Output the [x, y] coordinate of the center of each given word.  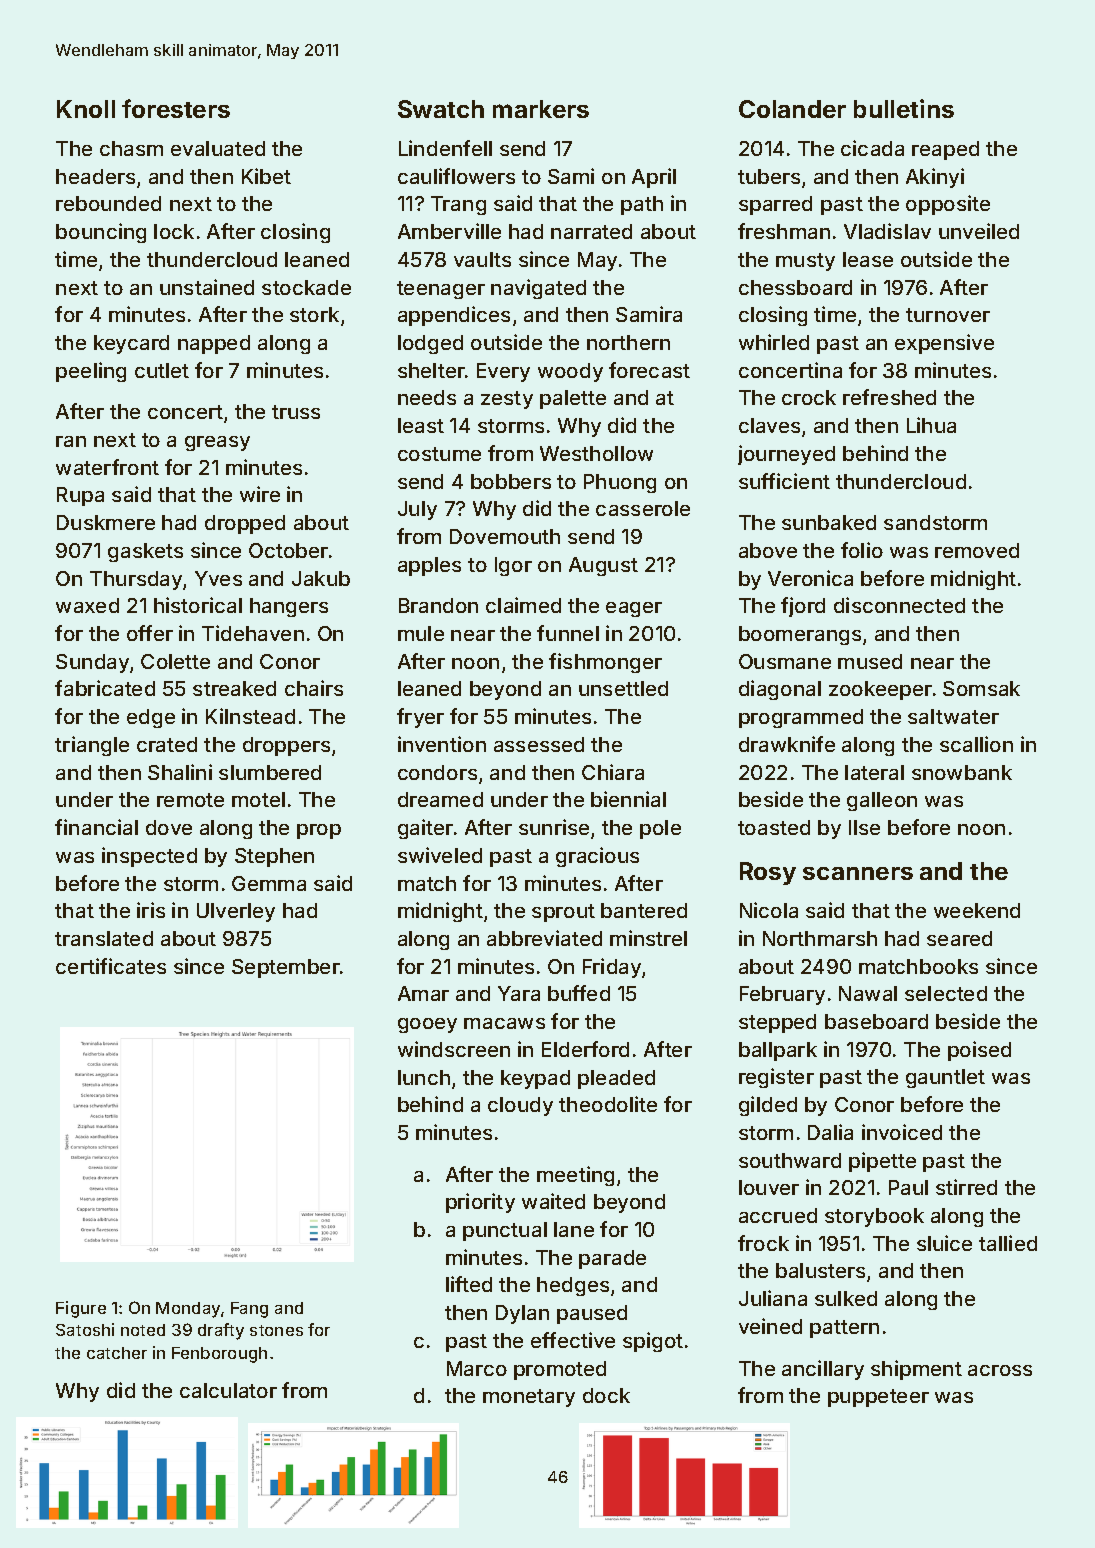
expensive [944, 344]
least [421, 425]
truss [296, 412]
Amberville [449, 231]
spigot [653, 1342]
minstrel [648, 938]
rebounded [108, 203]
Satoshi [85, 1329]
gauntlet [945, 1078]
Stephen [274, 857]
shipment [916, 1370]
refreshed [889, 397]
